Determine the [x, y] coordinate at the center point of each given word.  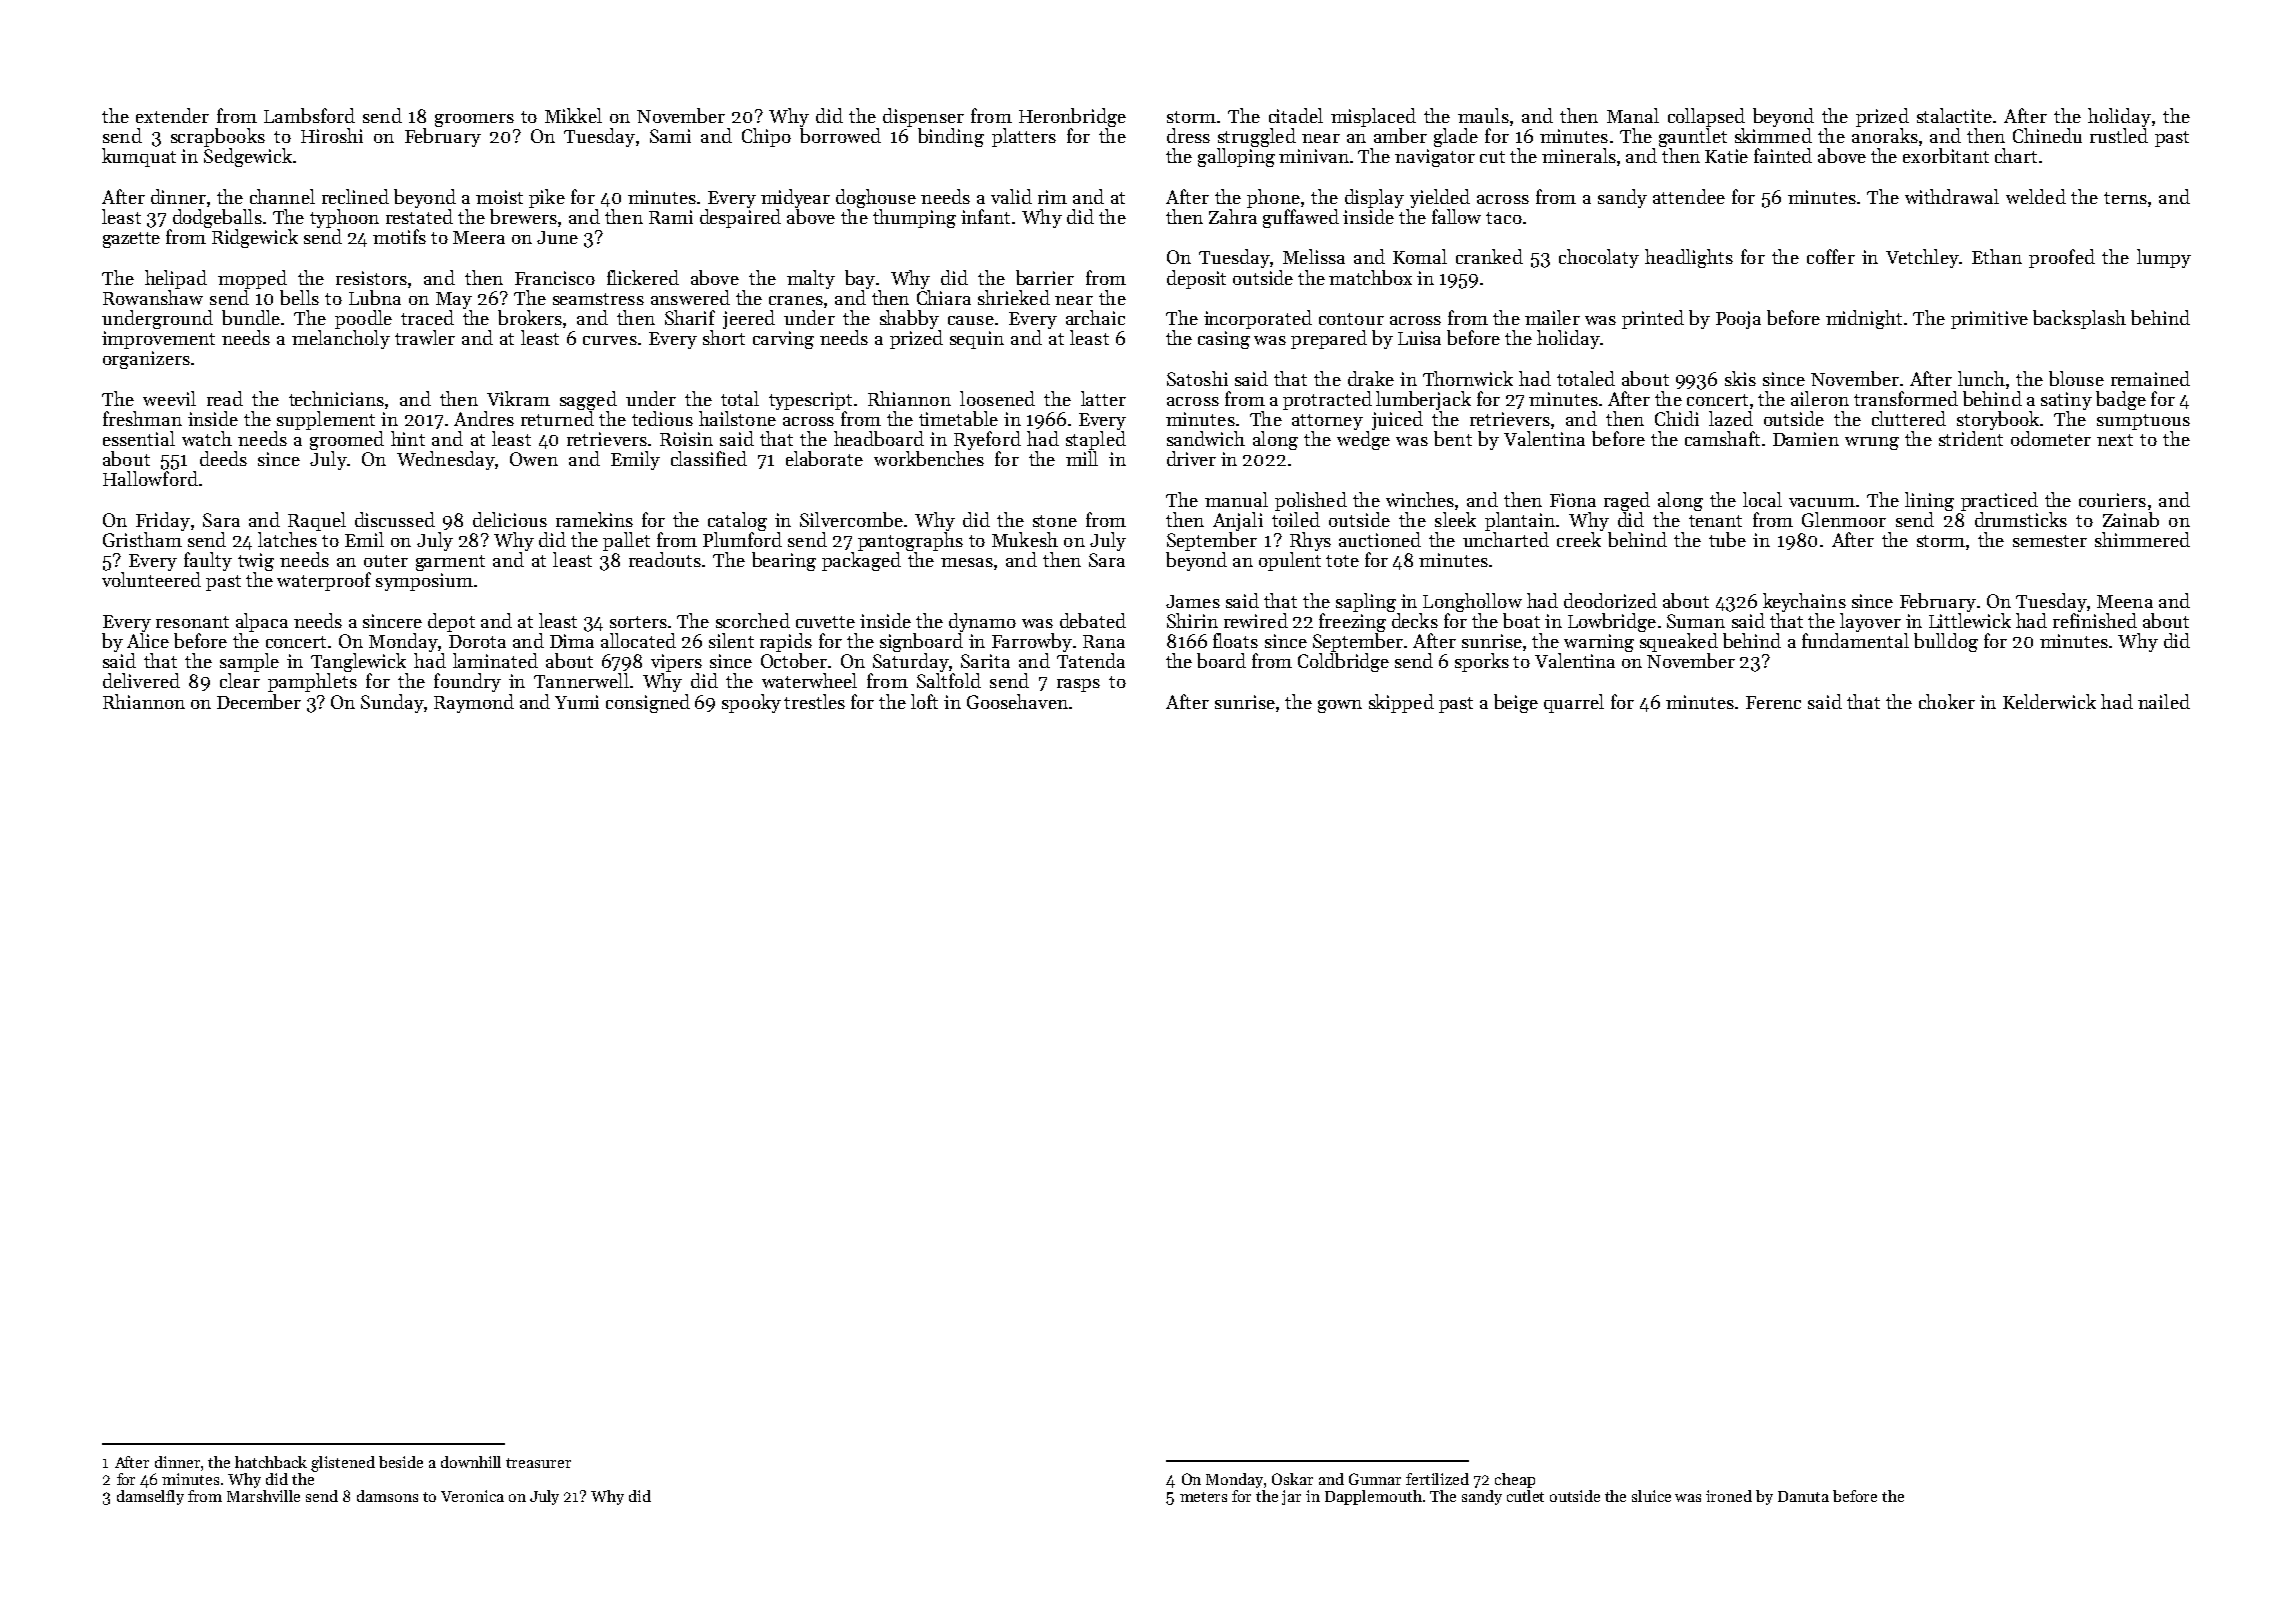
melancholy [341, 339]
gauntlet [1693, 137]
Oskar [1292, 1479]
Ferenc [1773, 702]
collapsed [1706, 117]
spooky [751, 703]
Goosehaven [1017, 701]
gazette [131, 240]
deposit [1196, 279]
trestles [814, 701]
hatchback [271, 1462]
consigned [648, 703]
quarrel [1574, 703]
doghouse [876, 198]
